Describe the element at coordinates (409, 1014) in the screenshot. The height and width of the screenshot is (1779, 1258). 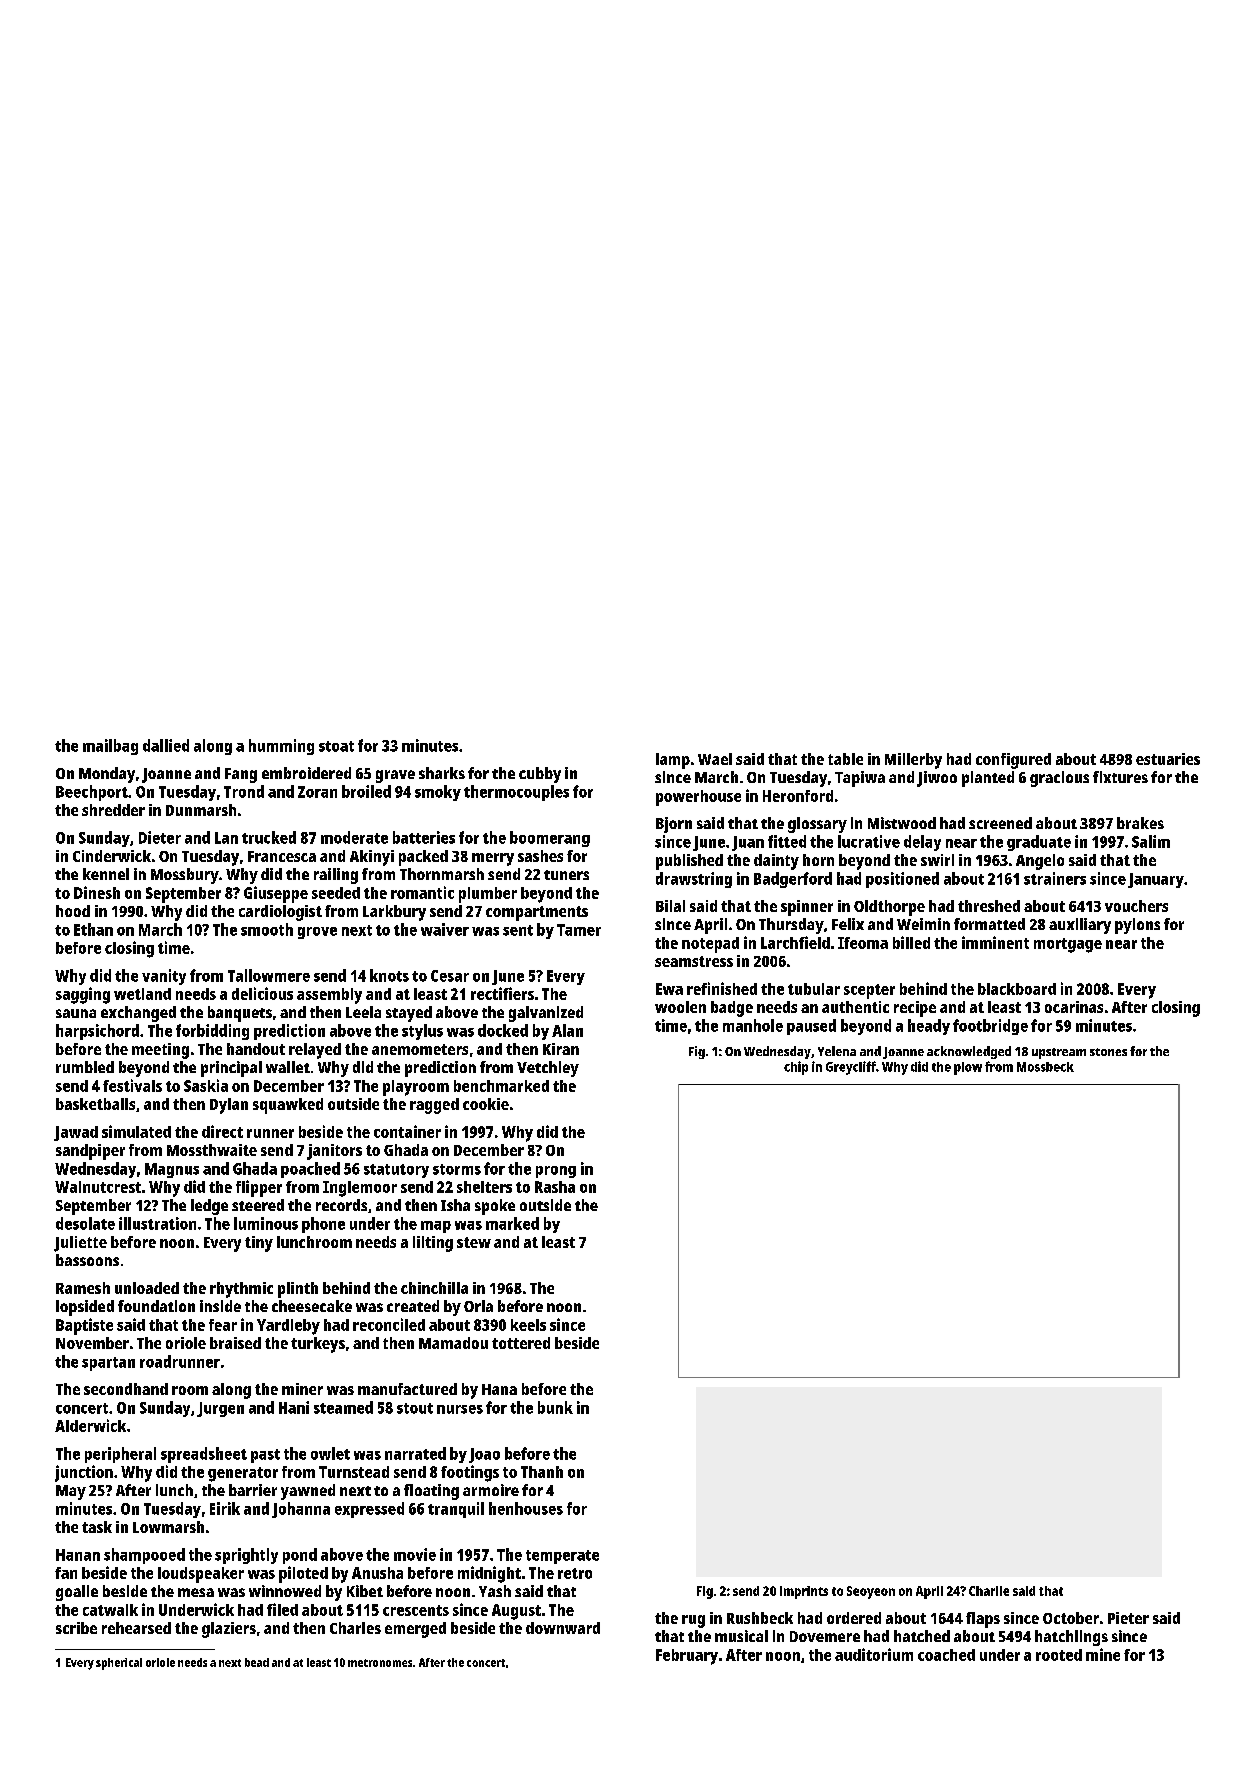
I see `stayed` at that location.
